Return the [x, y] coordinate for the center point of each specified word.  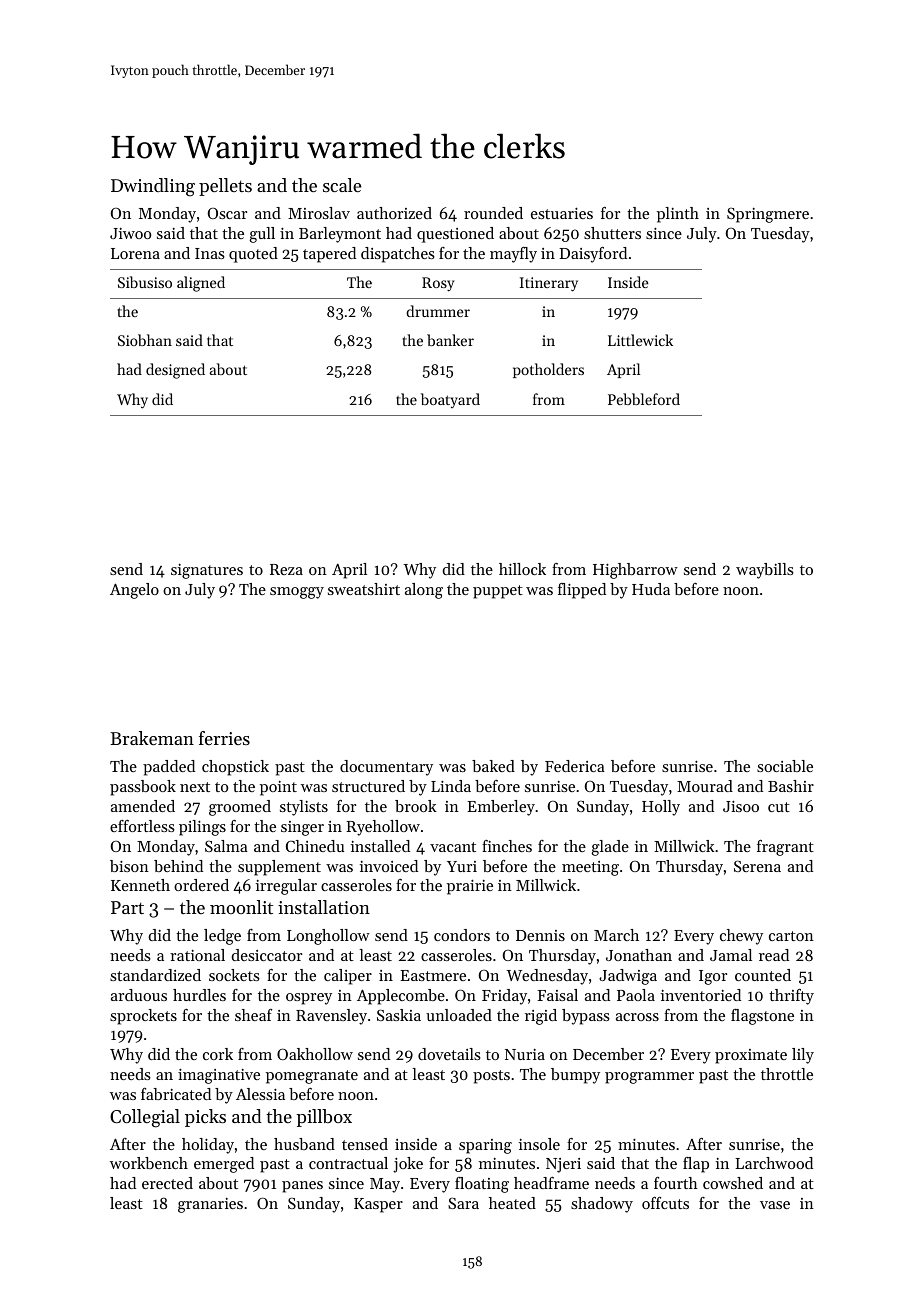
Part [127, 907]
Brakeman [152, 738]
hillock [522, 569]
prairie [470, 887]
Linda [451, 786]
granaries [210, 1205]
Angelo [134, 591]
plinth [678, 215]
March [616, 935]
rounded [493, 213]
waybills [765, 571]
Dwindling [153, 187]
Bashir [791, 786]
